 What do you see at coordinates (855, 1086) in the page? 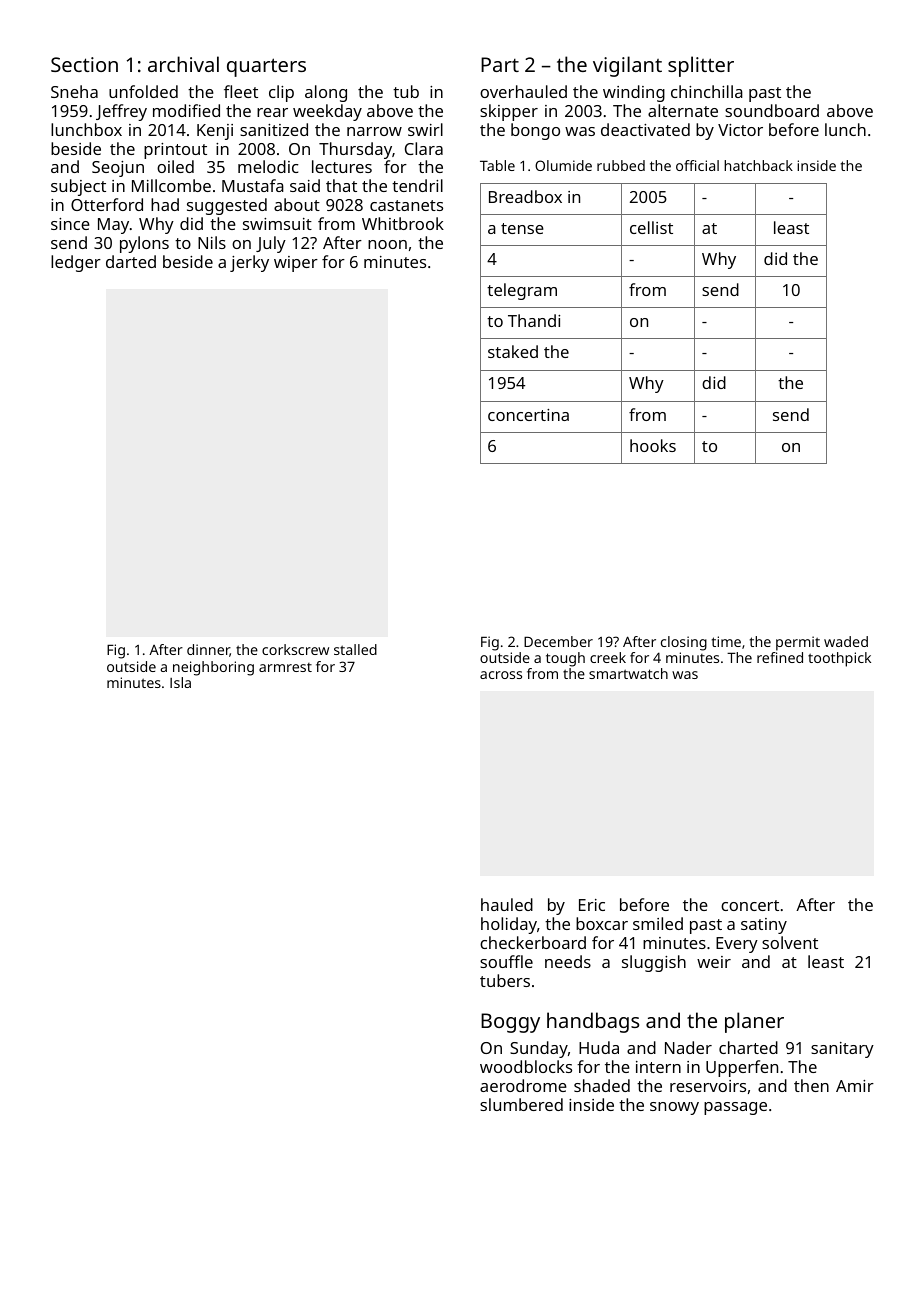
I see `Amir` at bounding box center [855, 1086].
